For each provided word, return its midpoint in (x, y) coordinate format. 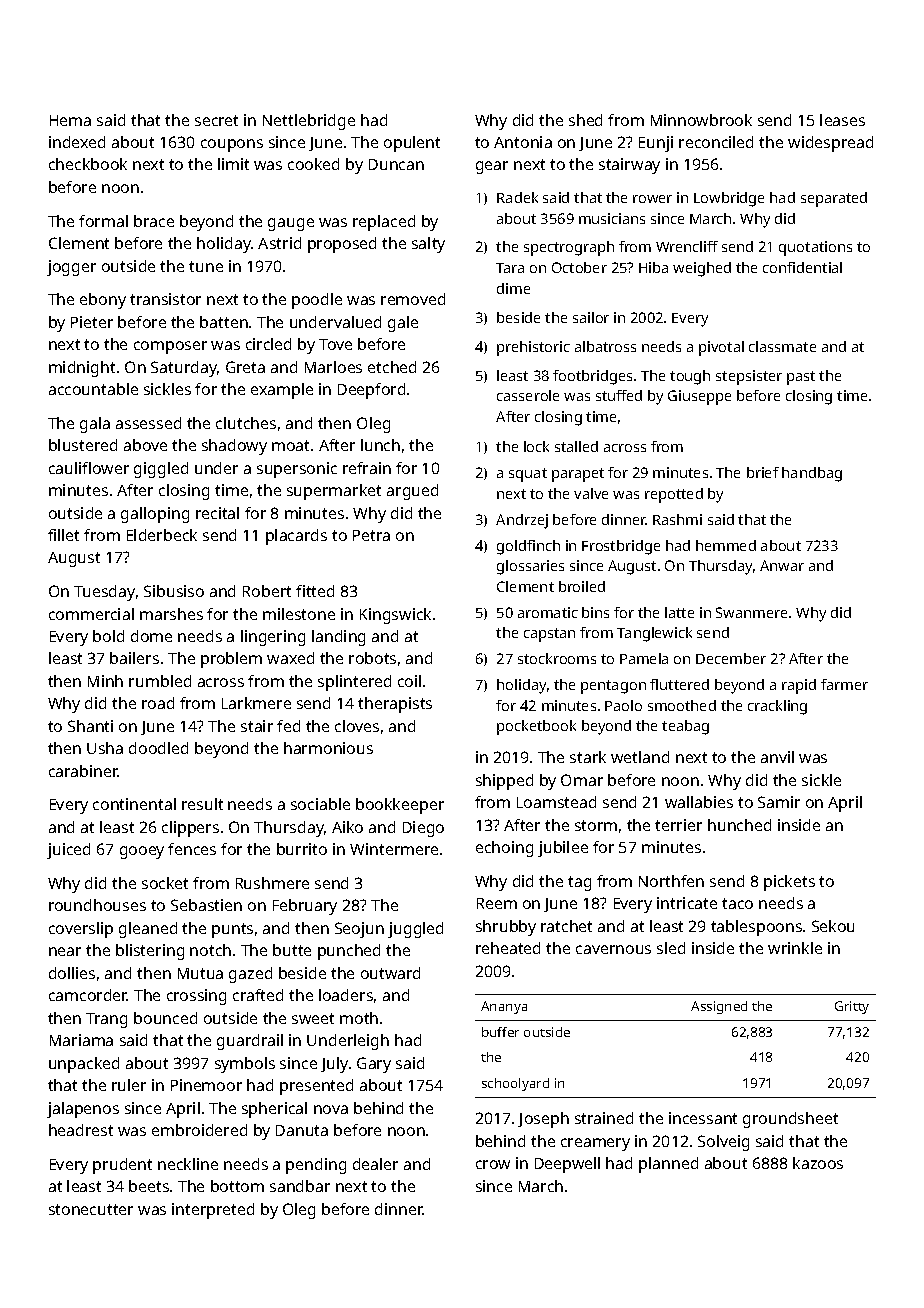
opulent (412, 144)
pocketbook (536, 727)
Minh (105, 681)
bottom (237, 1186)
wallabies (699, 802)
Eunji (656, 144)
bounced (165, 1018)
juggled (415, 930)
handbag (812, 474)
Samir (779, 802)
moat (290, 445)
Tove (335, 344)
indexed (77, 142)
